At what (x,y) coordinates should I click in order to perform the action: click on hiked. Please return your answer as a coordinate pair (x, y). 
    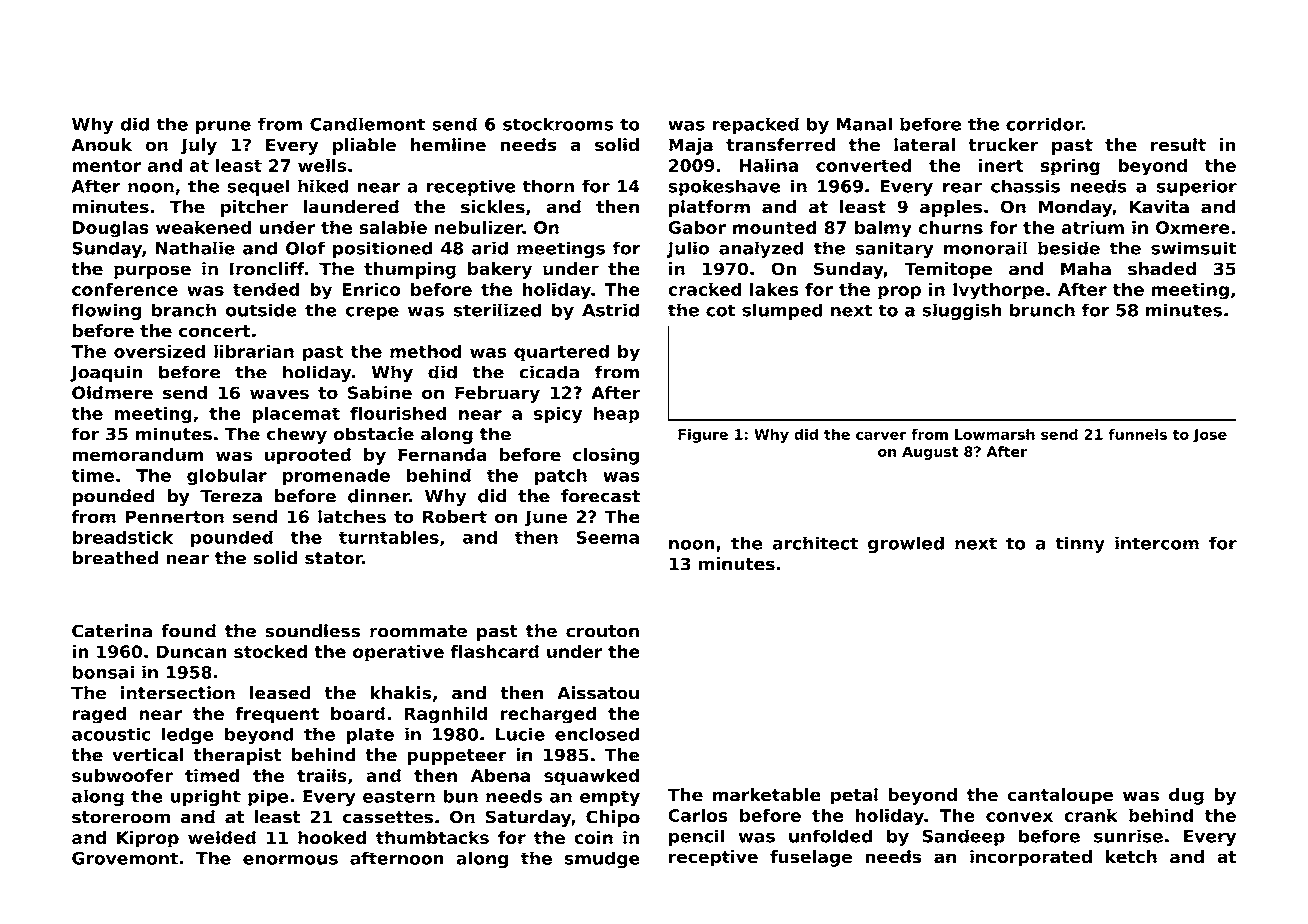
    Looking at the image, I should click on (323, 186).
